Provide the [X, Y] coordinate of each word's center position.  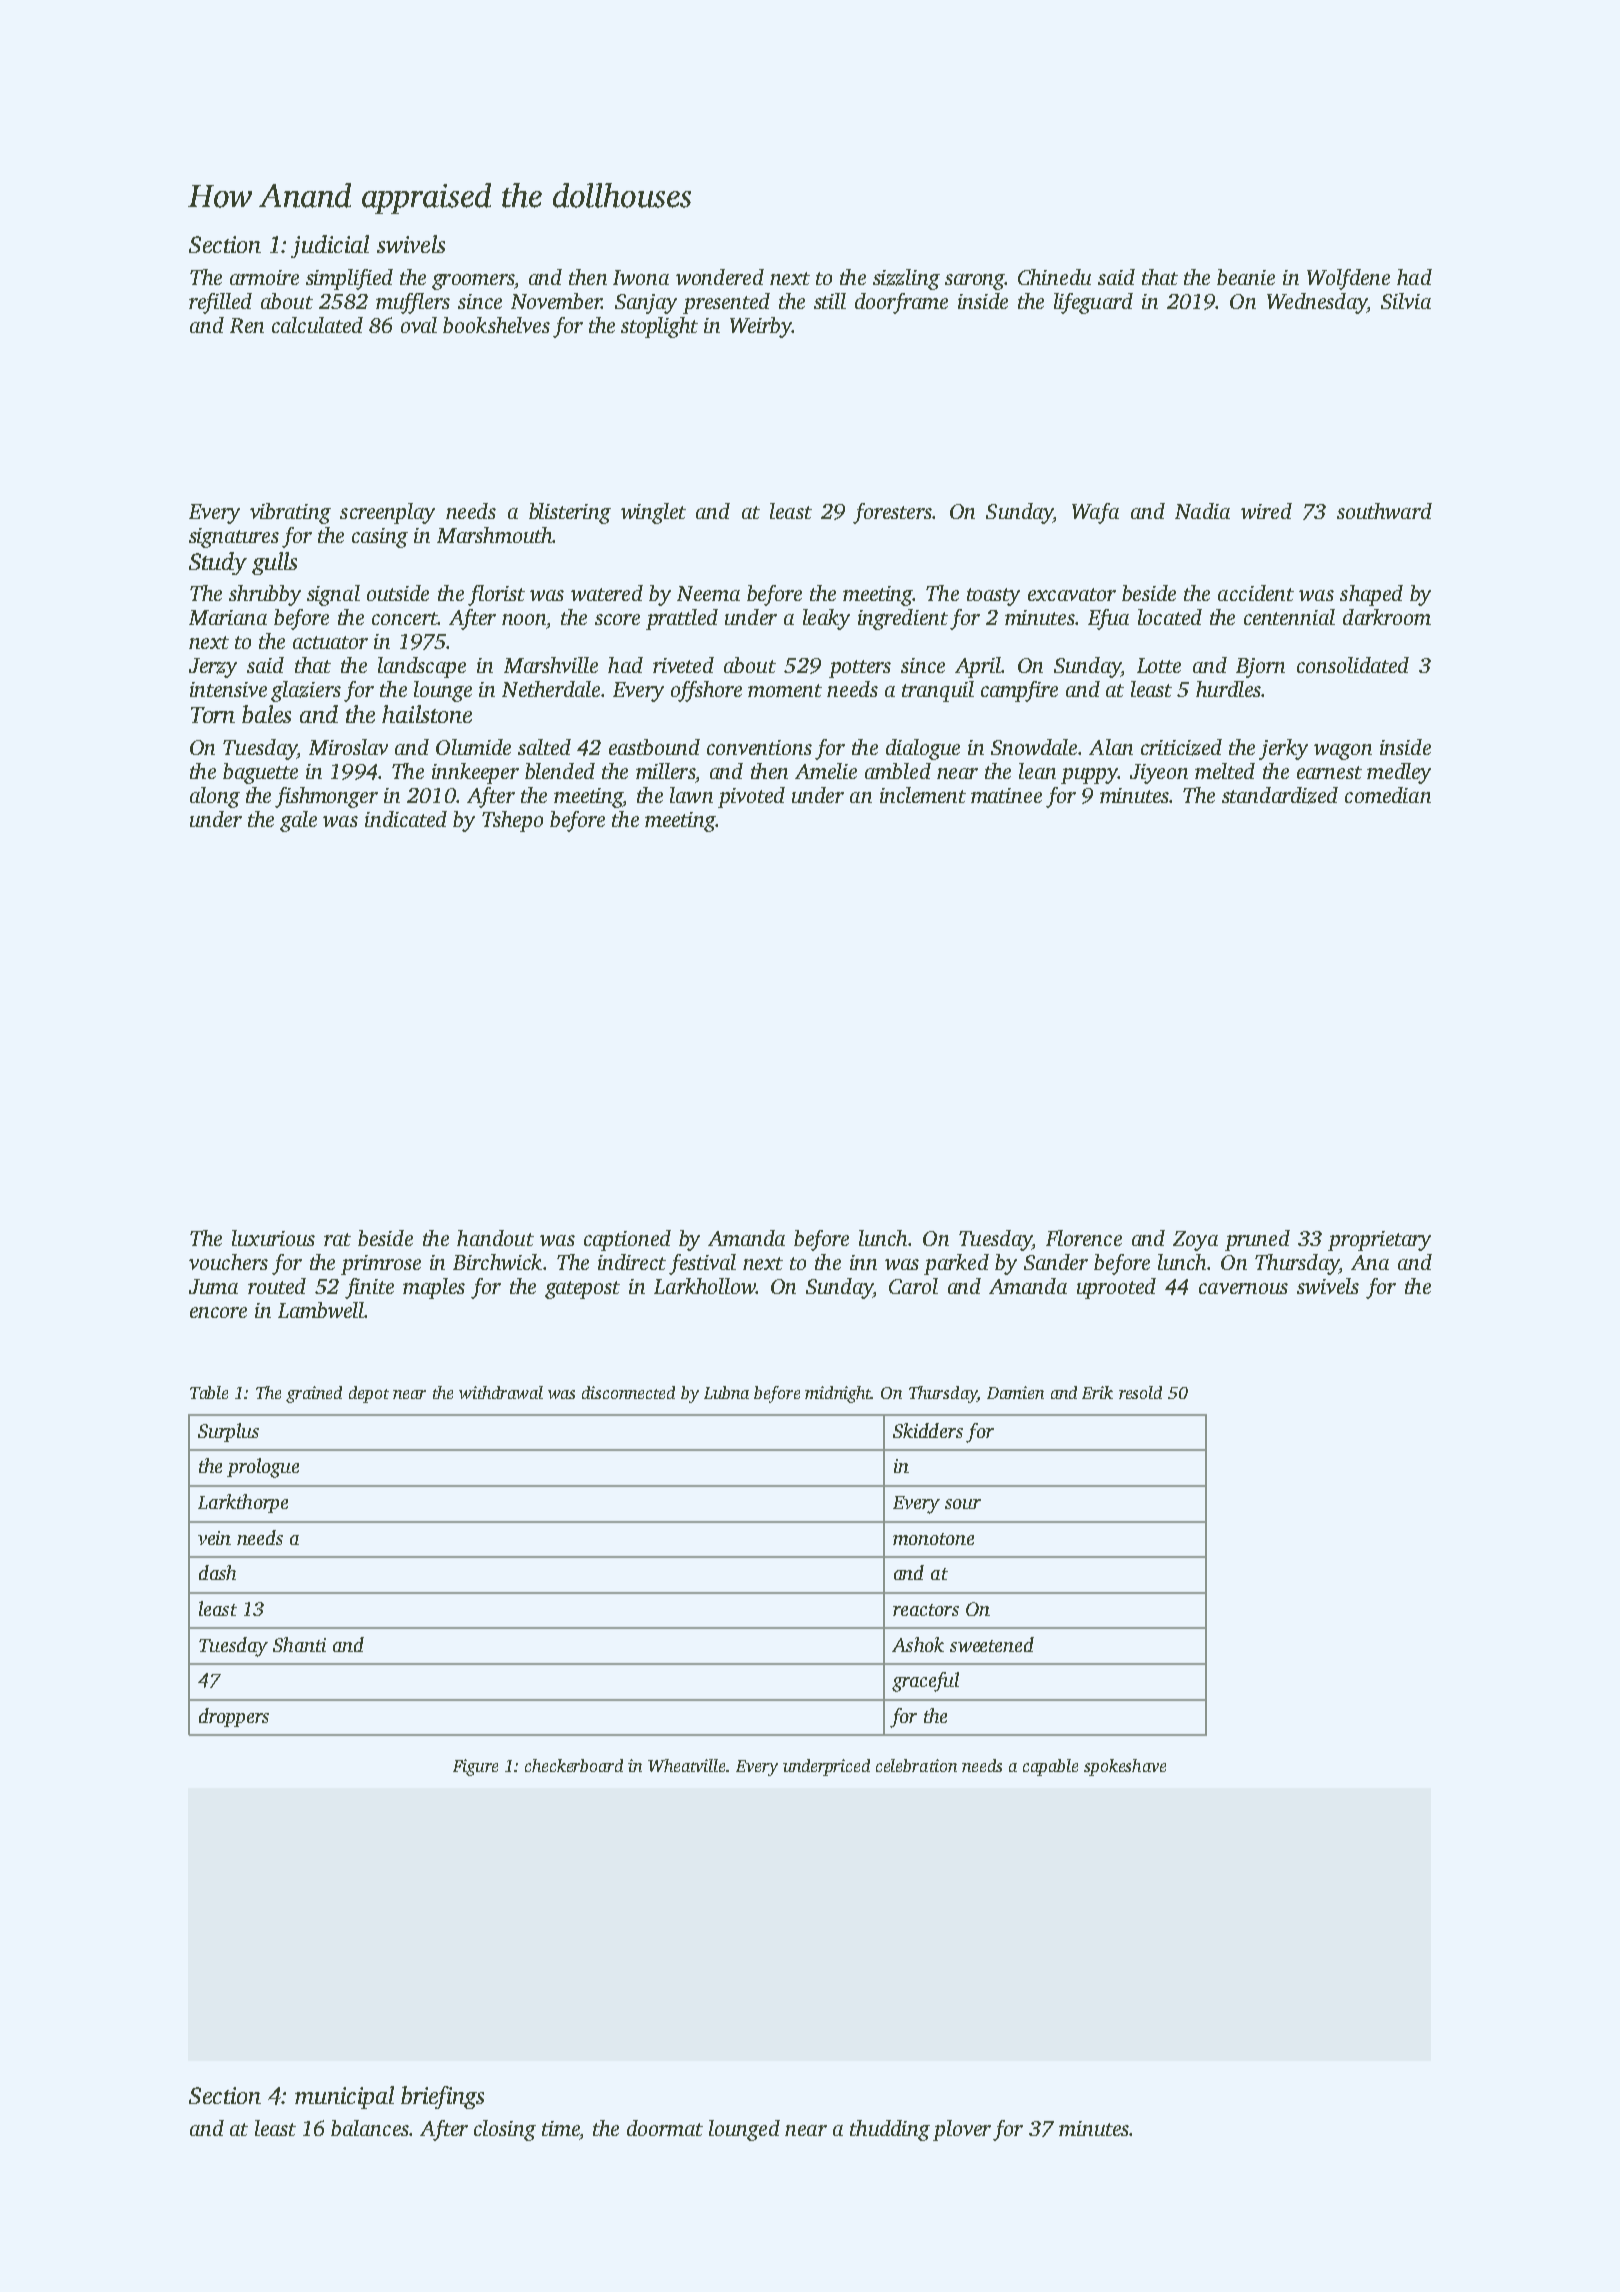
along [215, 797]
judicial [330, 246]
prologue [263, 1468]
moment [785, 690]
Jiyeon [1159, 774]
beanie [1246, 277]
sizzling [906, 279]
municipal [344, 2097]
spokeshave [1125, 1767]
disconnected [628, 1392]
